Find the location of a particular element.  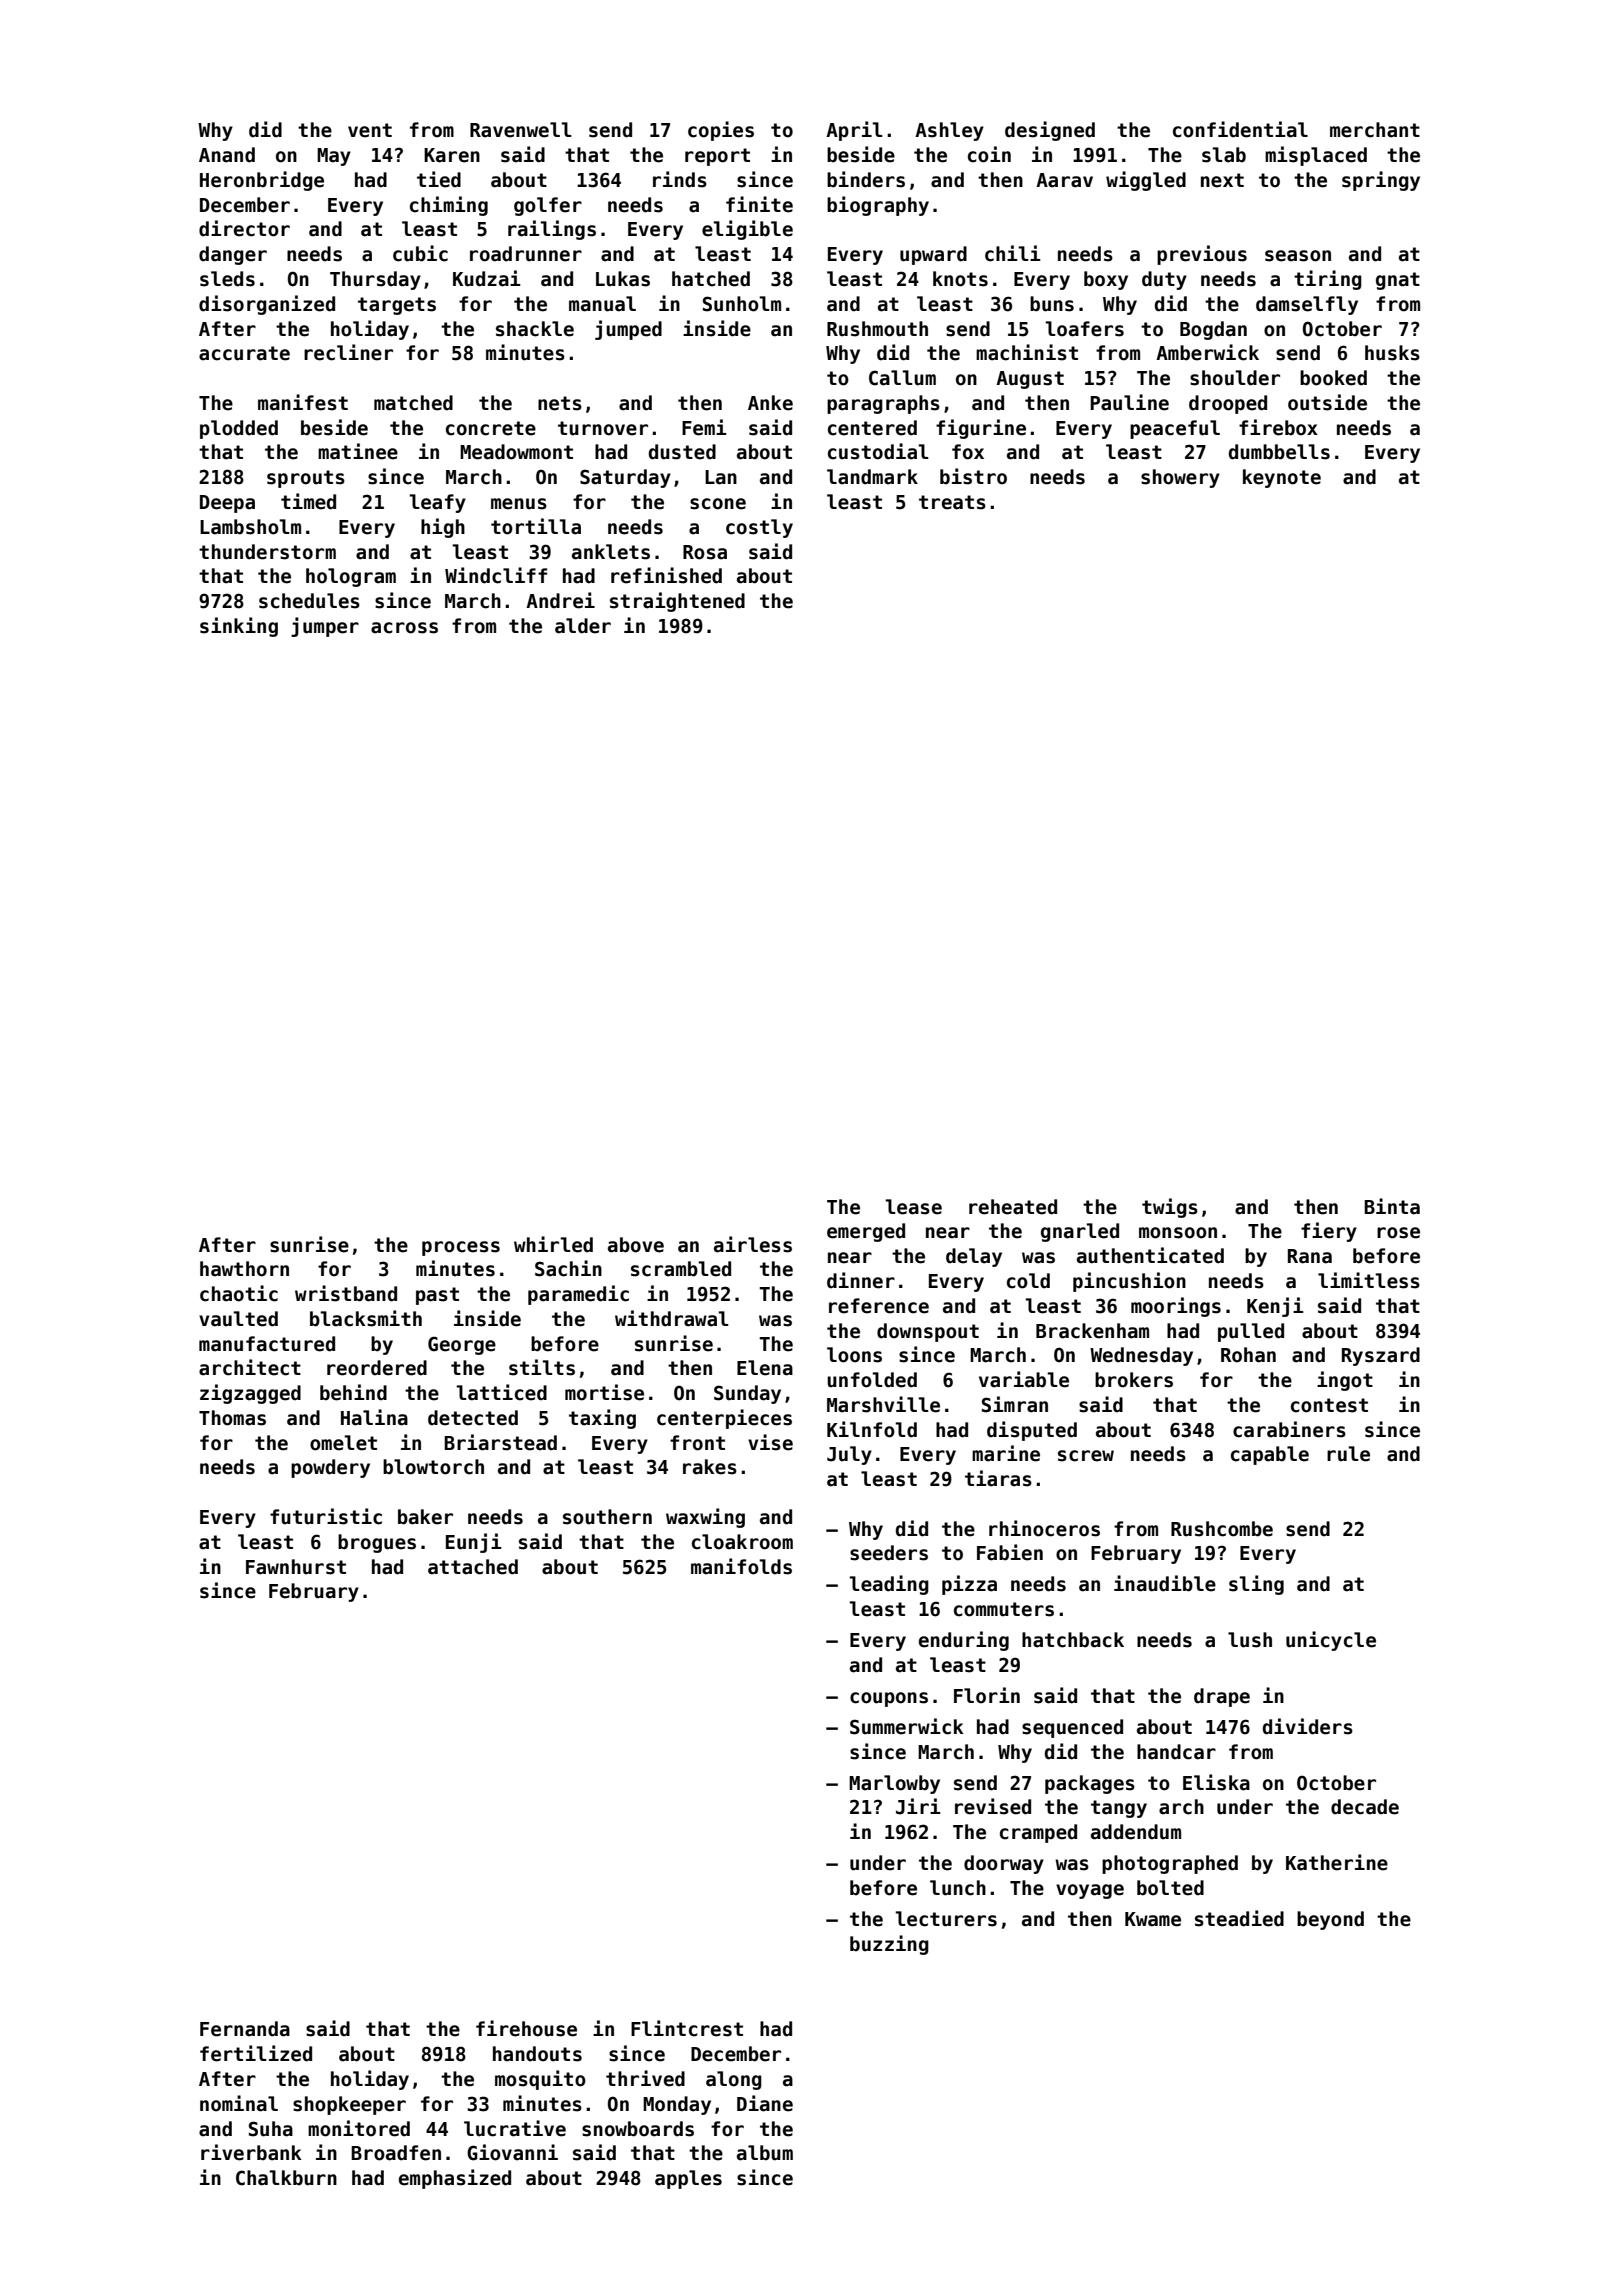

vent is located at coordinates (370, 130).
